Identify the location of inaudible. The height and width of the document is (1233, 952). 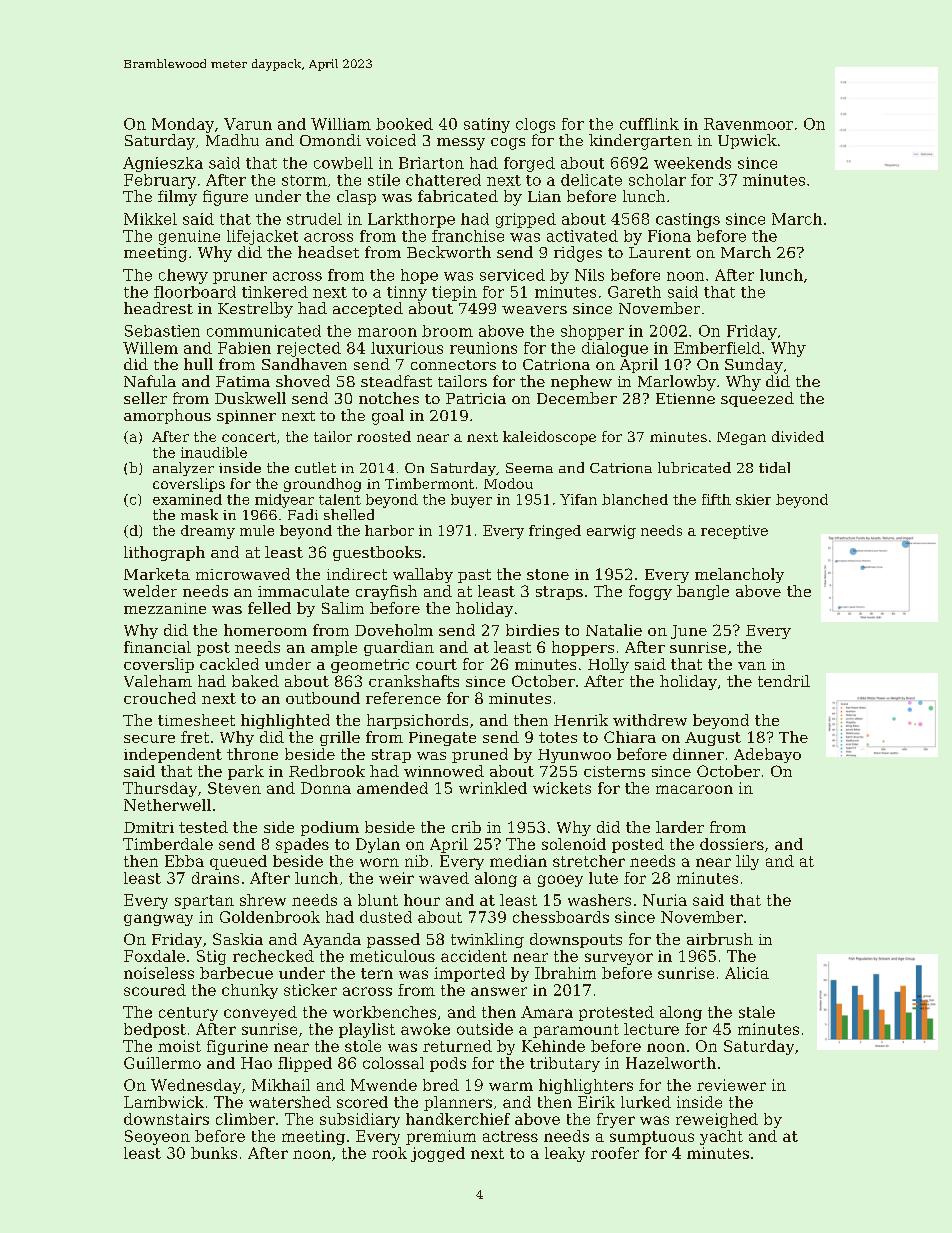
(214, 452).
